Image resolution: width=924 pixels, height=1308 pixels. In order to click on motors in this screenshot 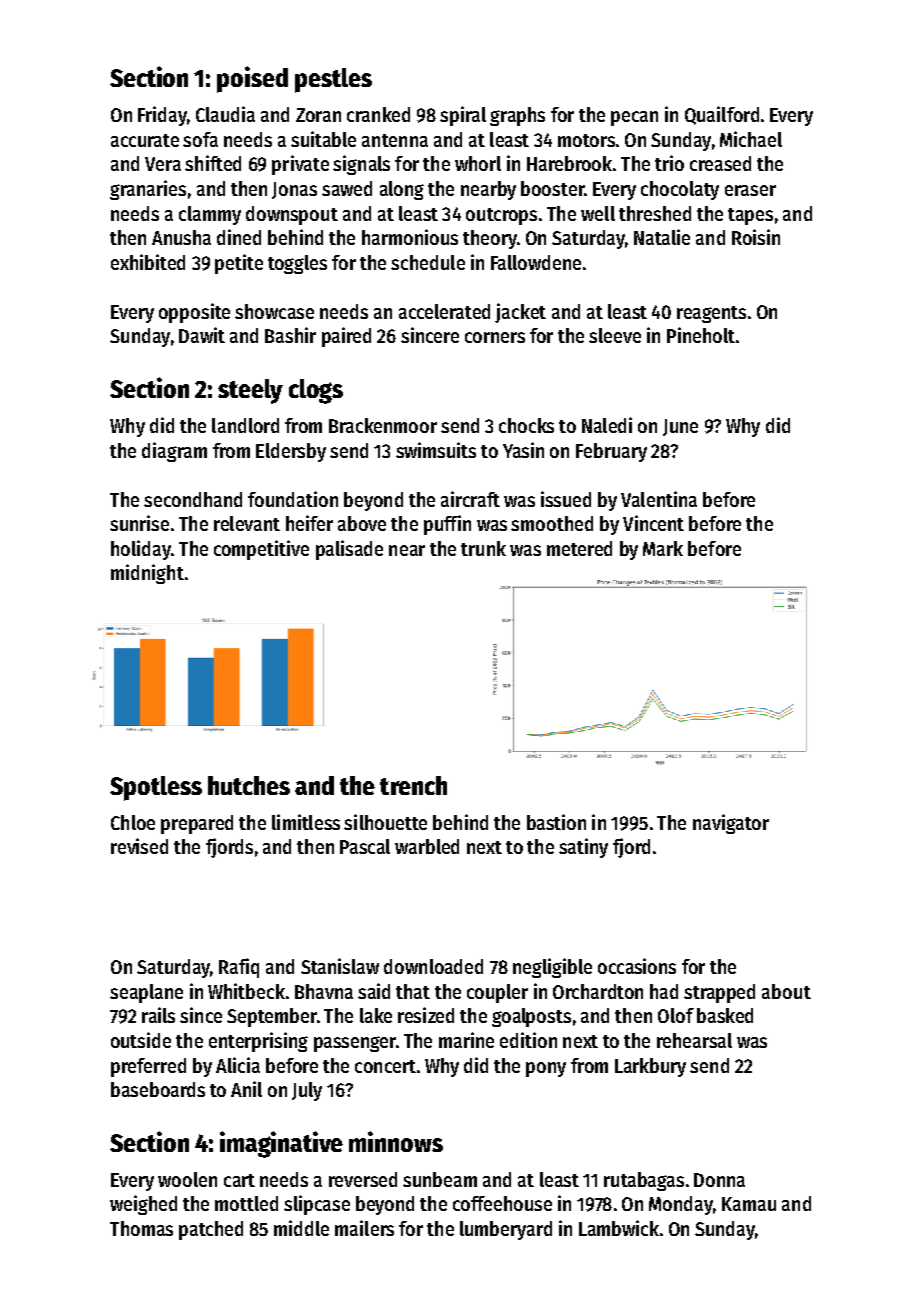, I will do `click(586, 140)`.
